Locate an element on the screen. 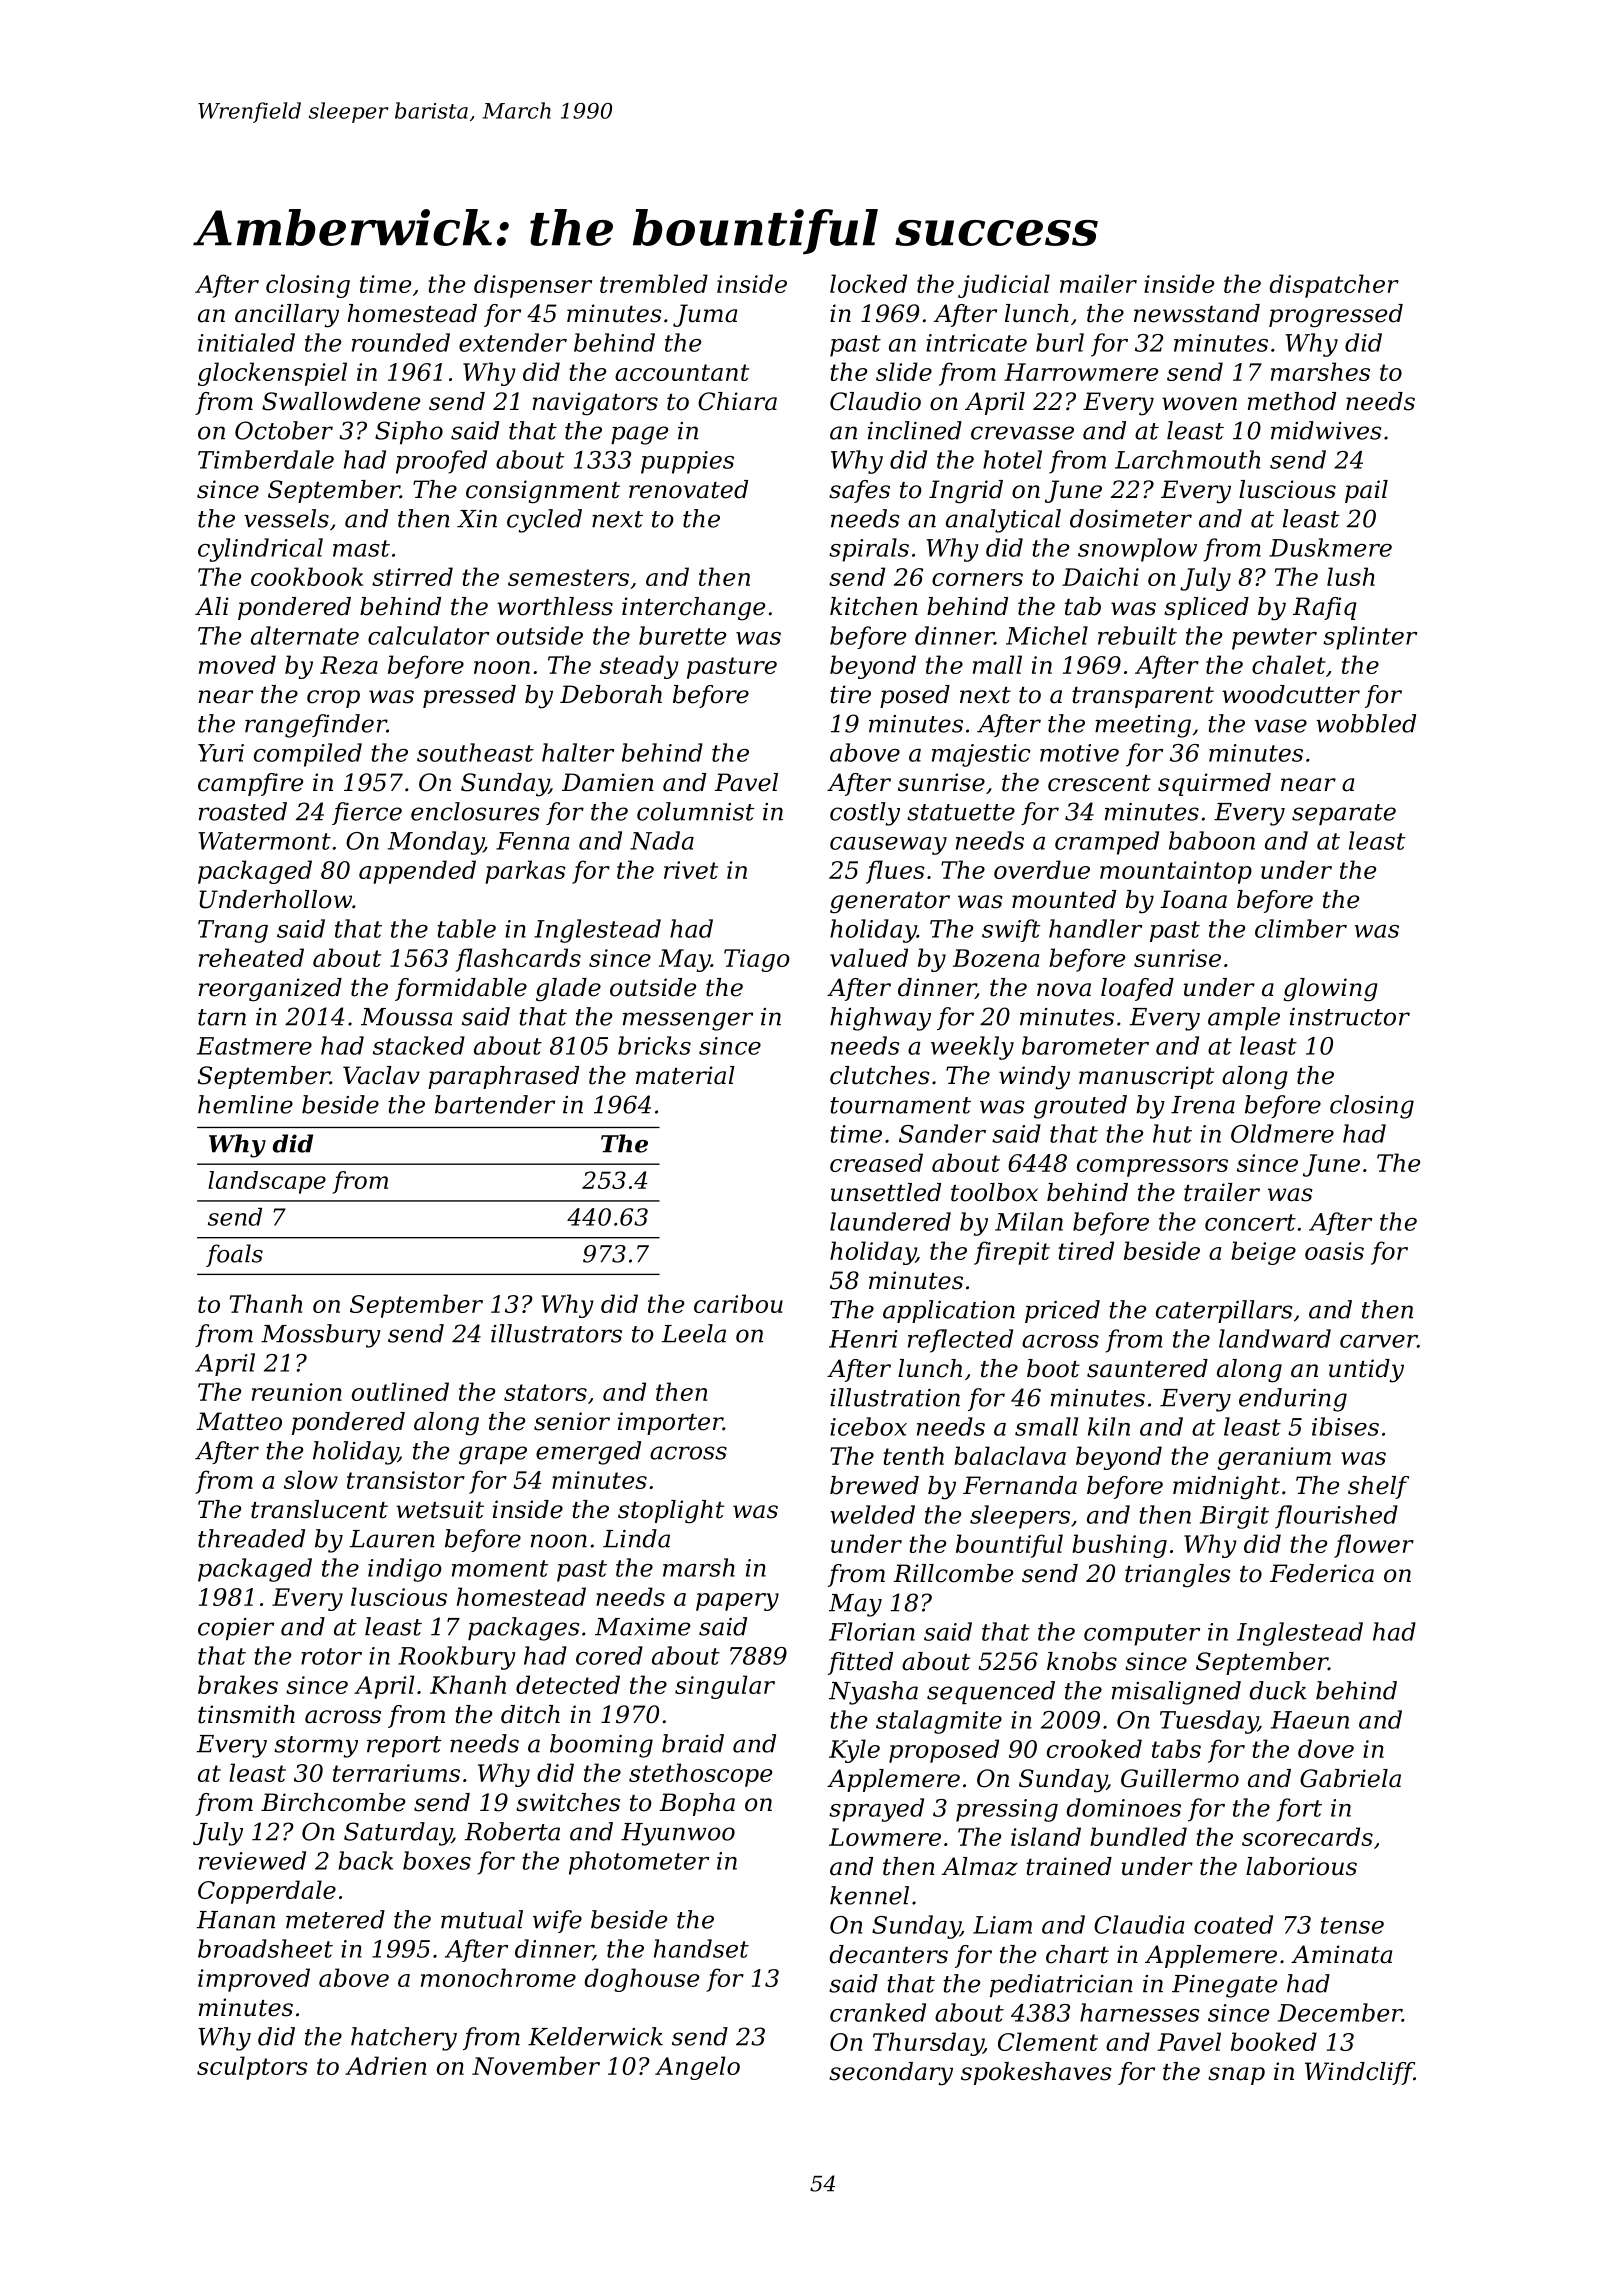 This screenshot has width=1620, height=2292. Windcliff is located at coordinates (1359, 2073).
